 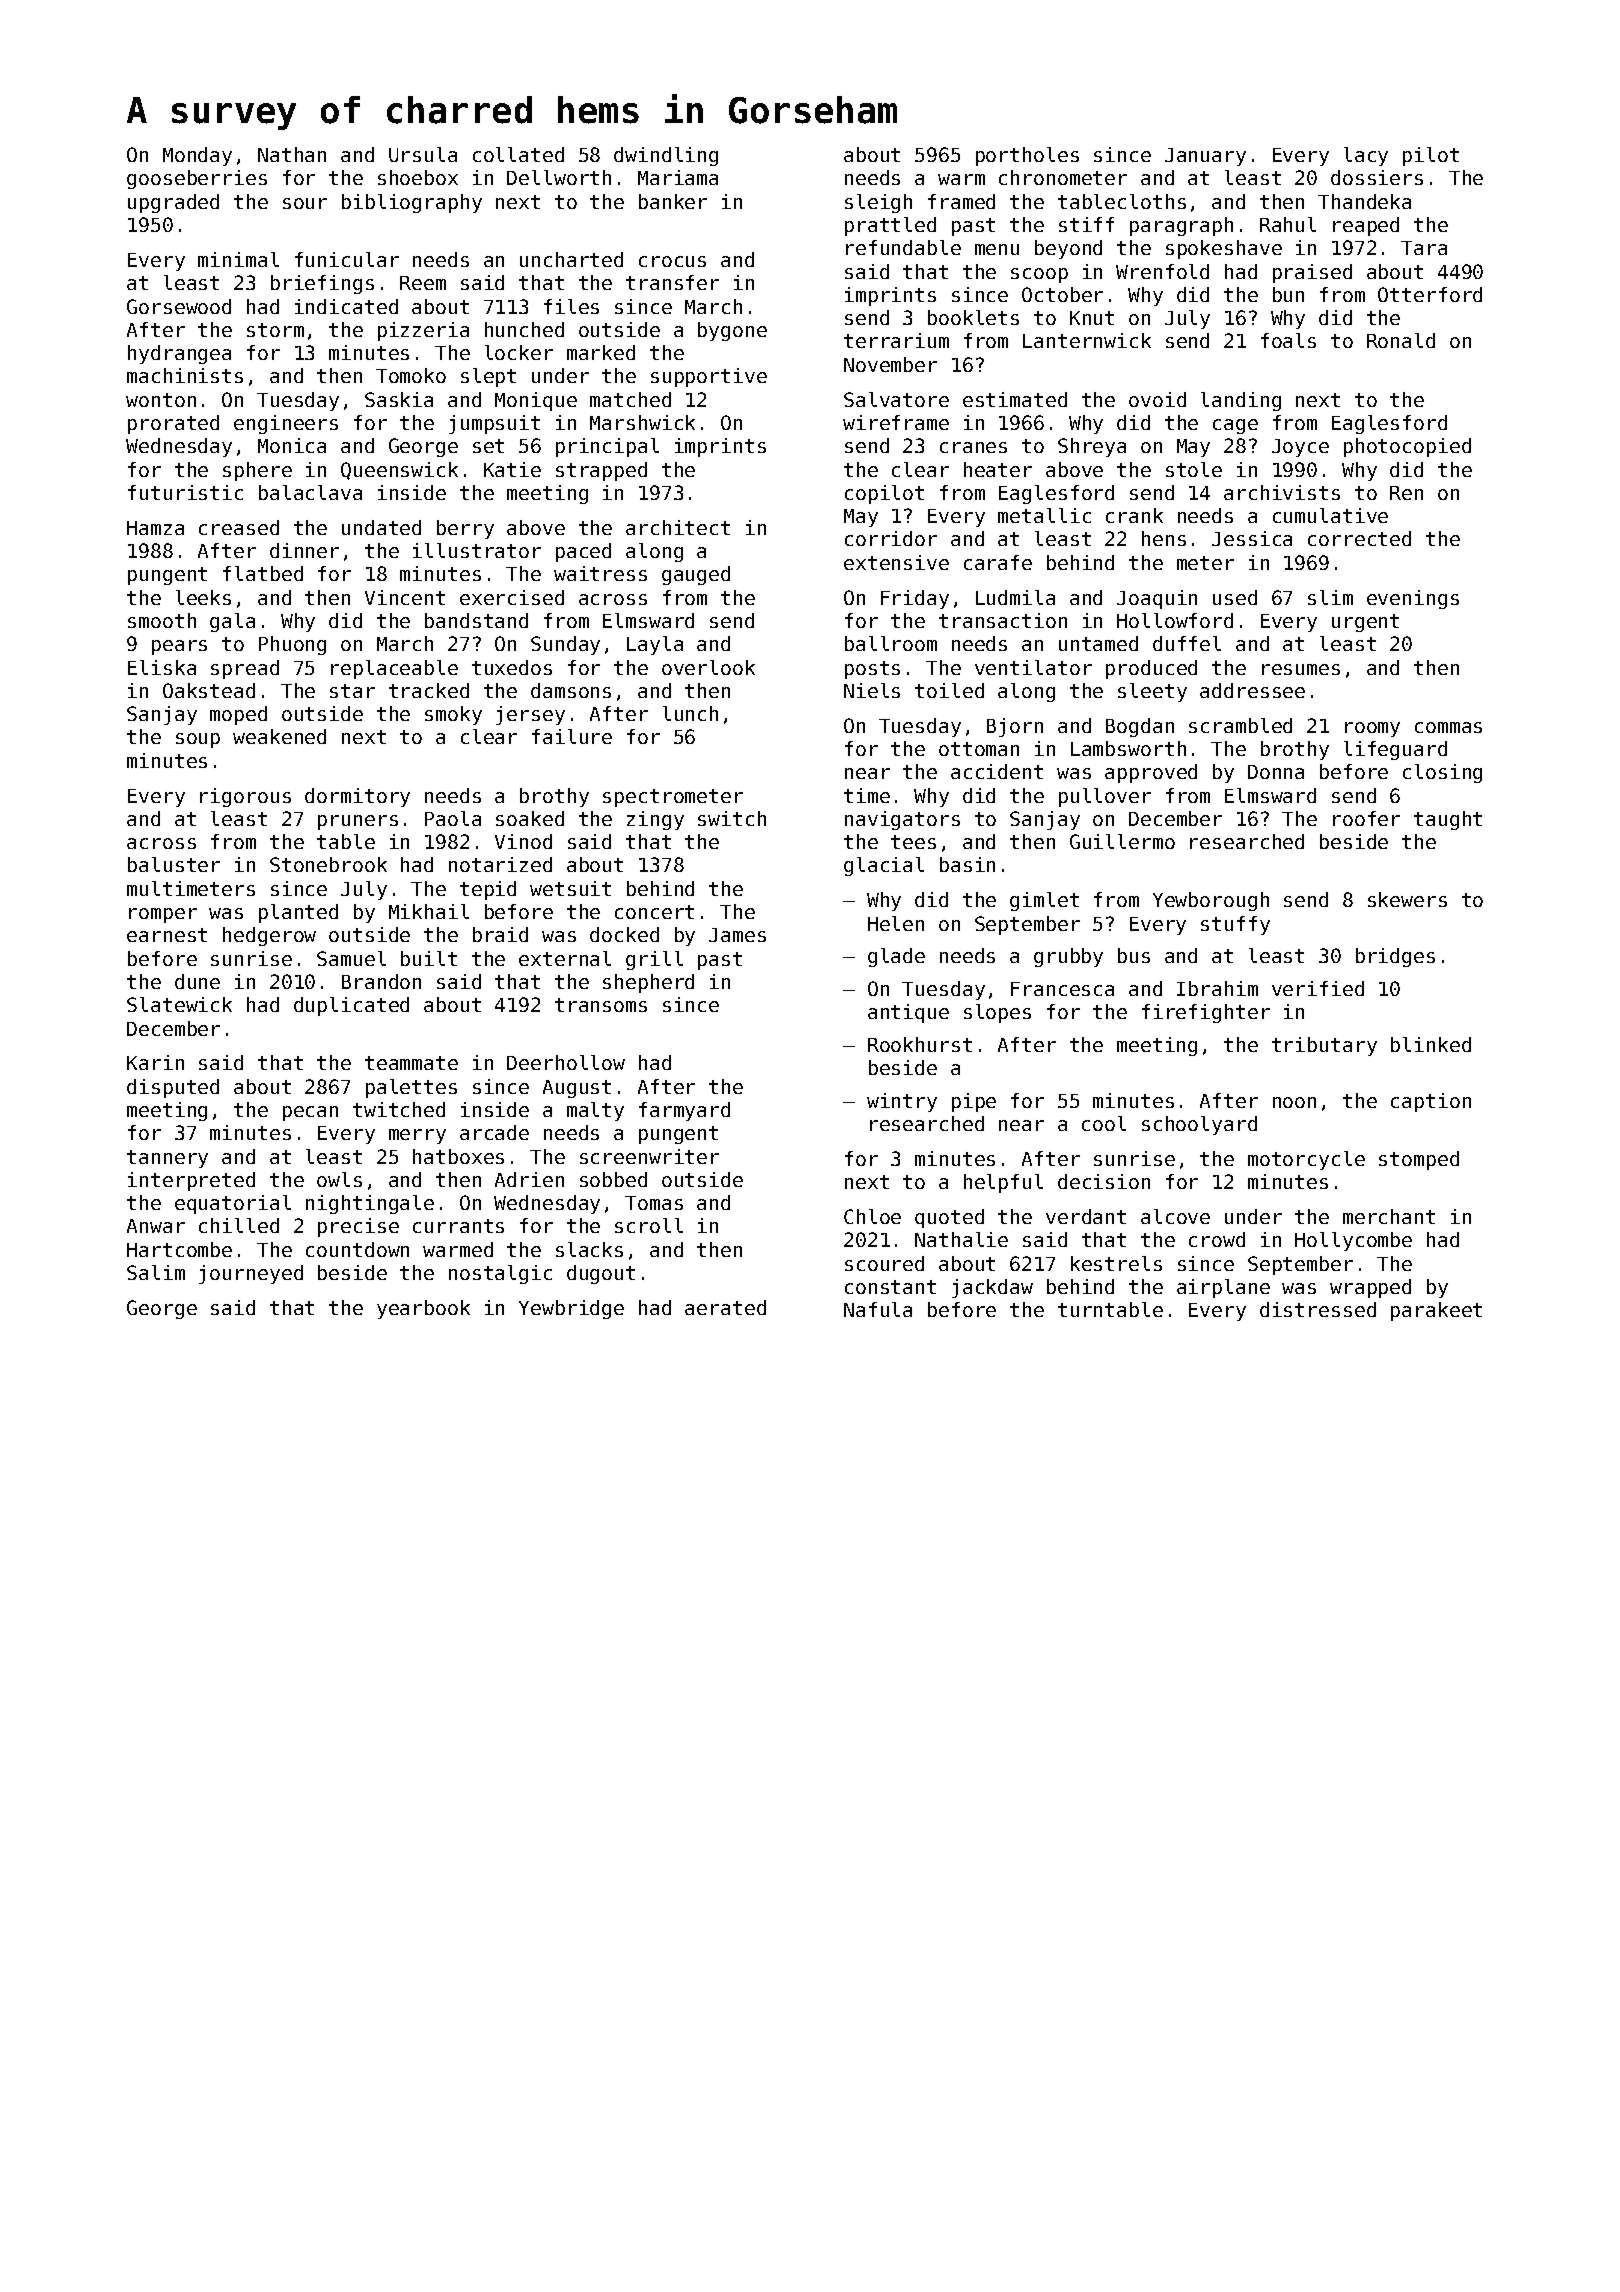 I want to click on Nafula, so click(x=878, y=1309).
